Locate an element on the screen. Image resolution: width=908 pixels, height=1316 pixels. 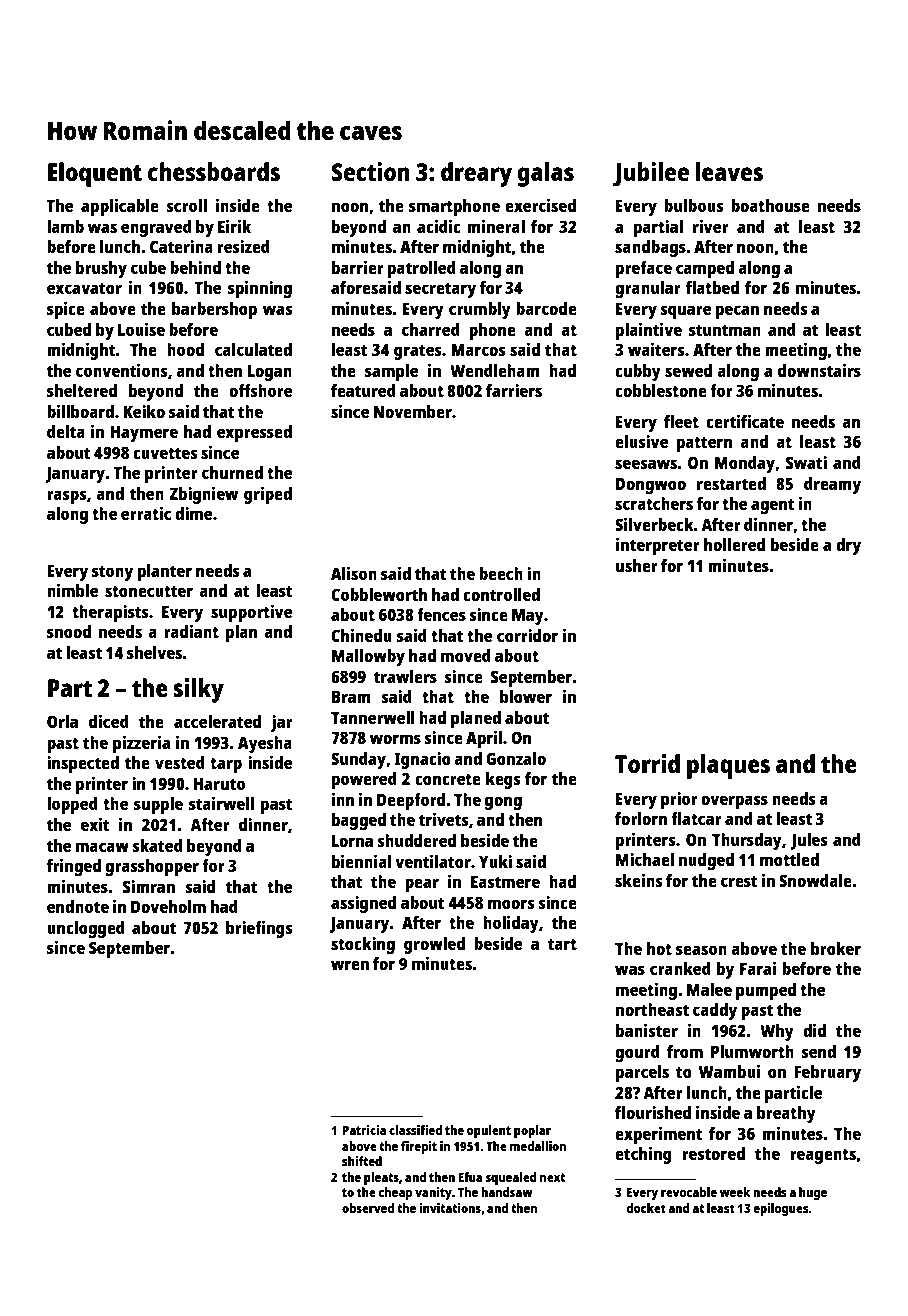
Marcos is located at coordinates (478, 350).
